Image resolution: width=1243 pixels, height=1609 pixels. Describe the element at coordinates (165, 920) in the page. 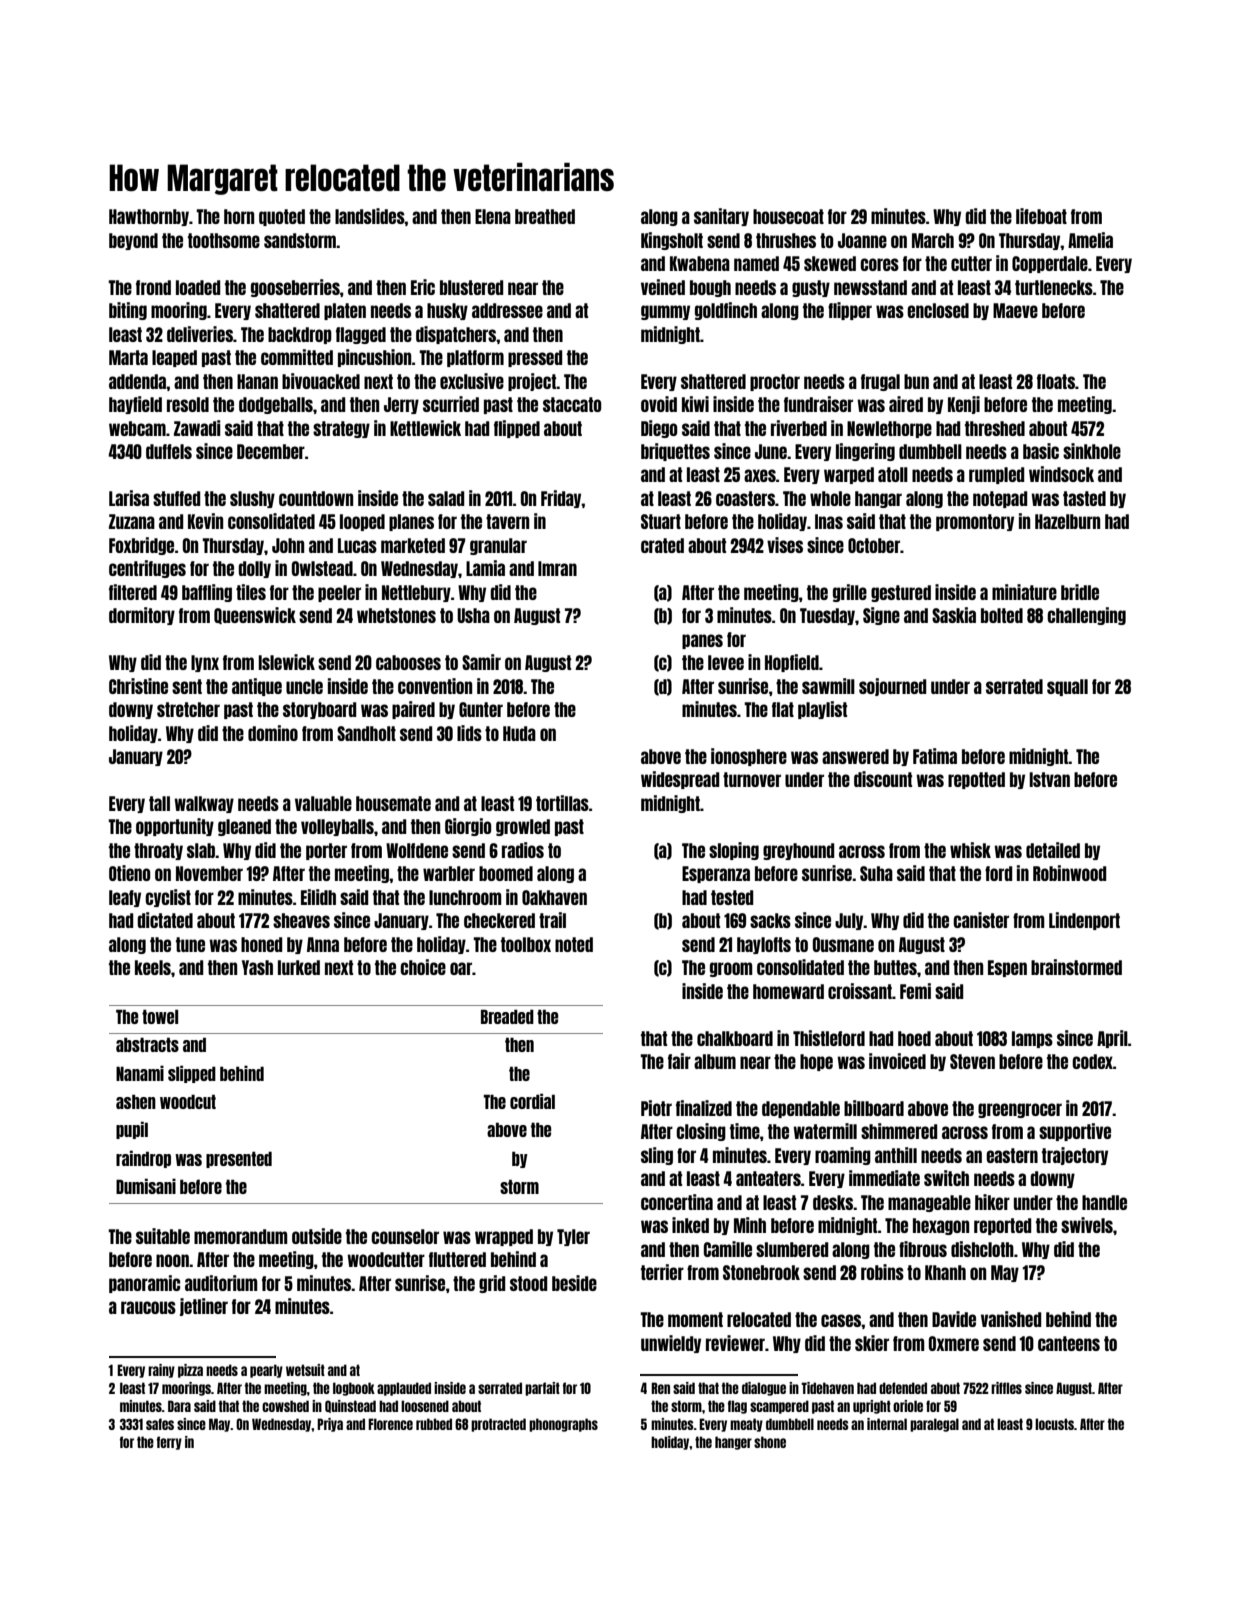

I see `dictated` at that location.
